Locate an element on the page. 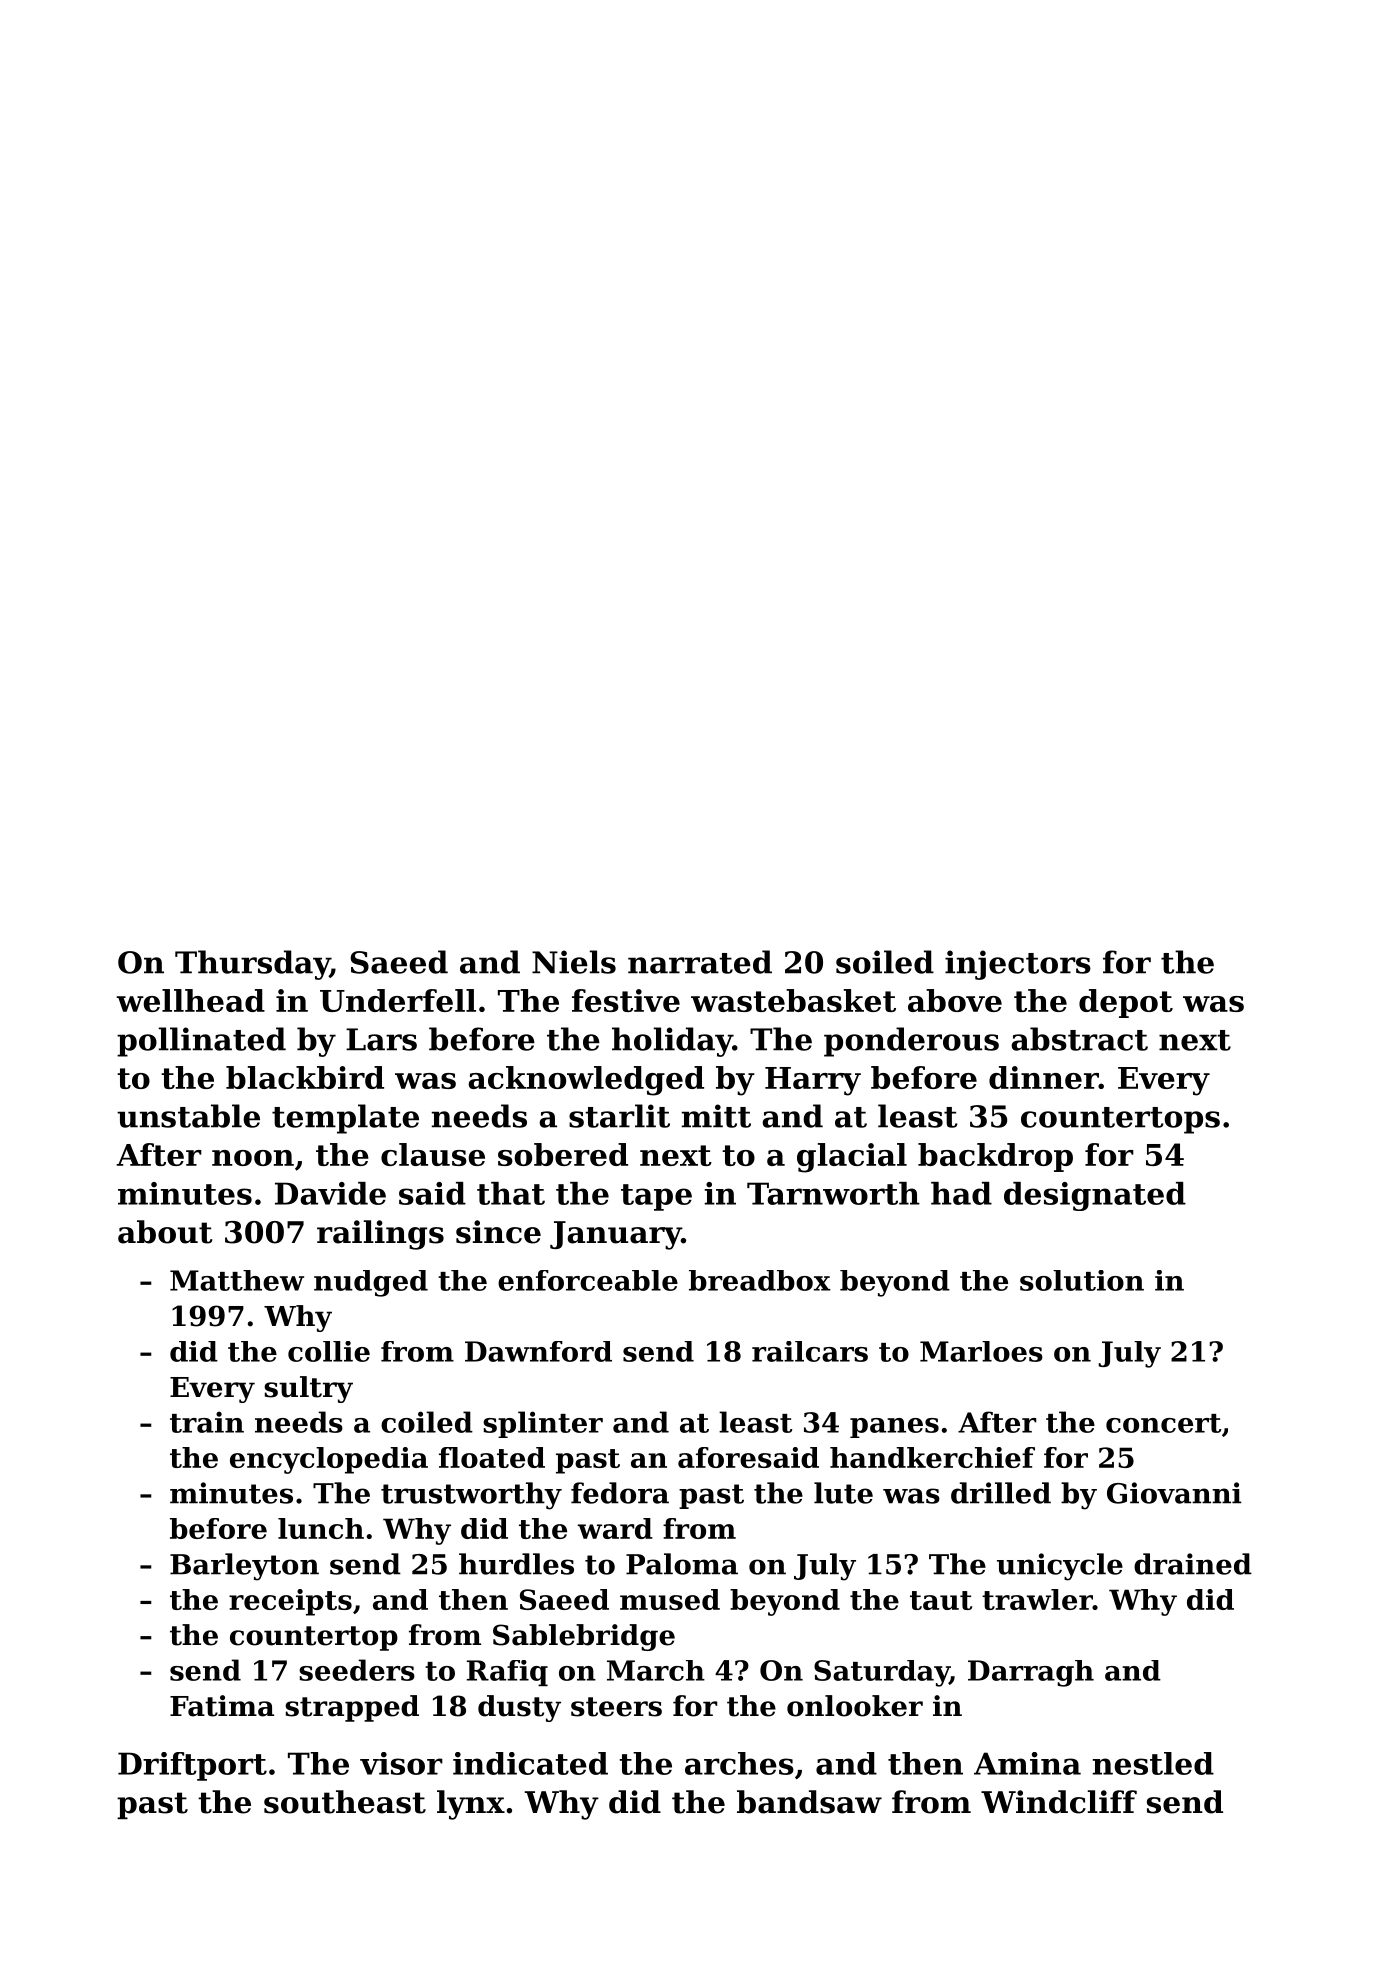 The height and width of the document is (1969, 1386). receipts is located at coordinates (290, 1602).
